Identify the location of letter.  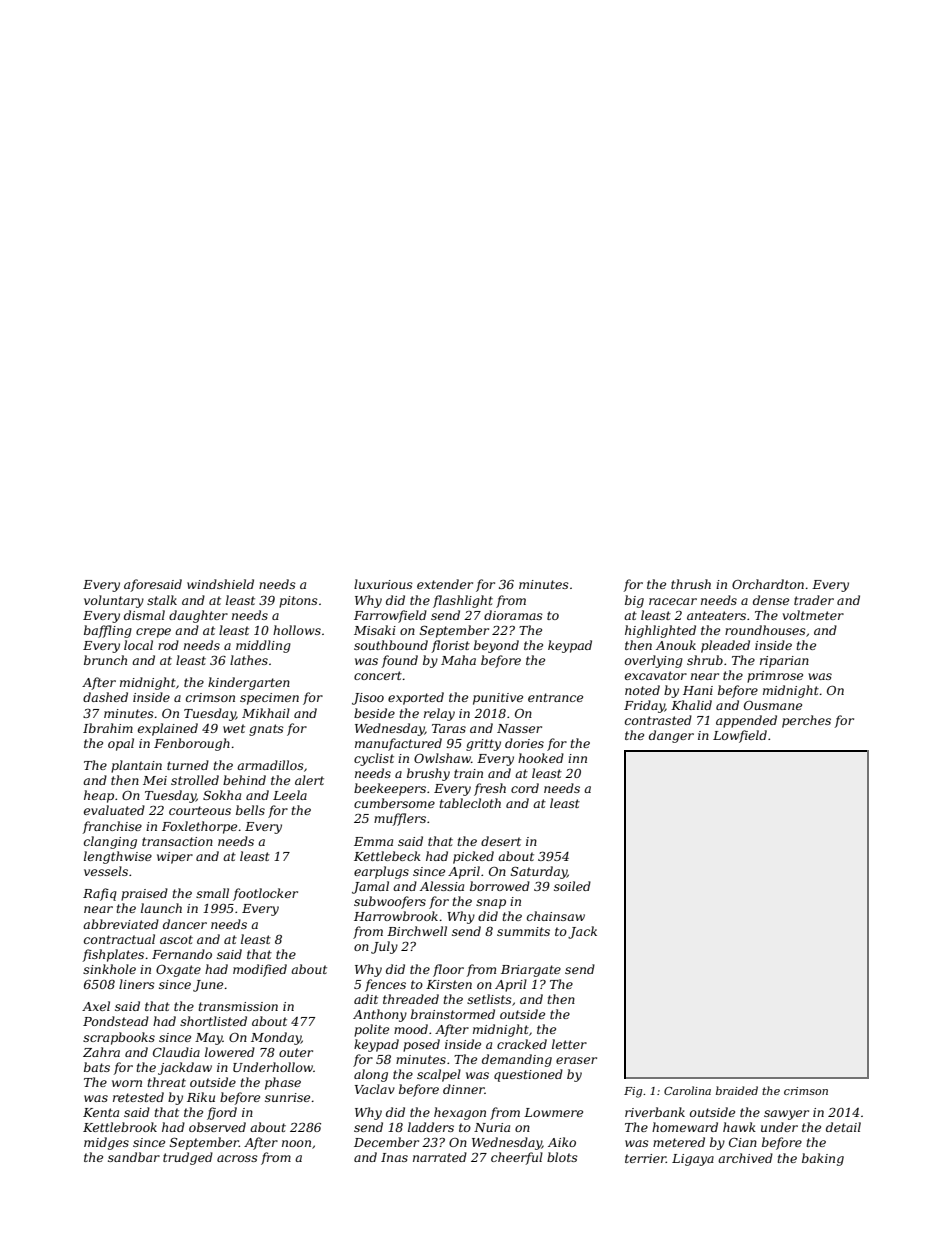
(569, 1044).
